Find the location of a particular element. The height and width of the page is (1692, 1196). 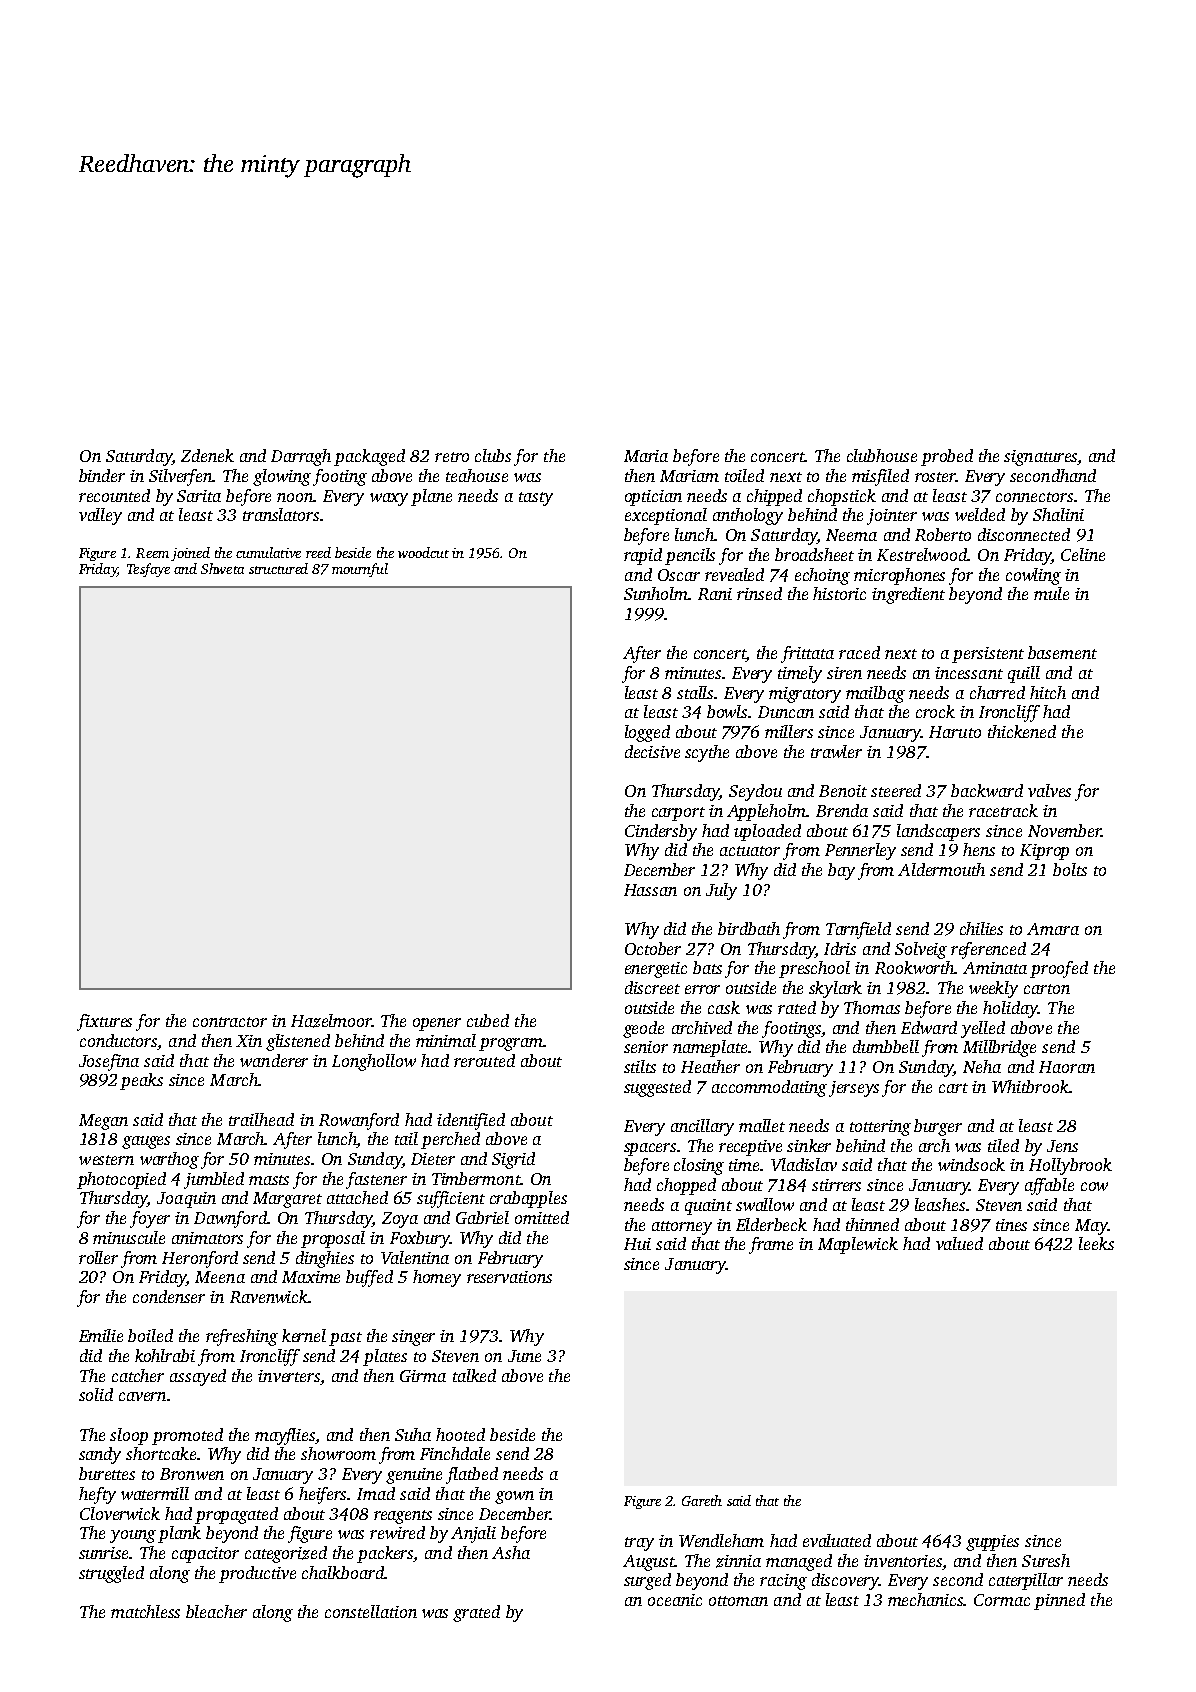

suggested is located at coordinates (657, 1088).
